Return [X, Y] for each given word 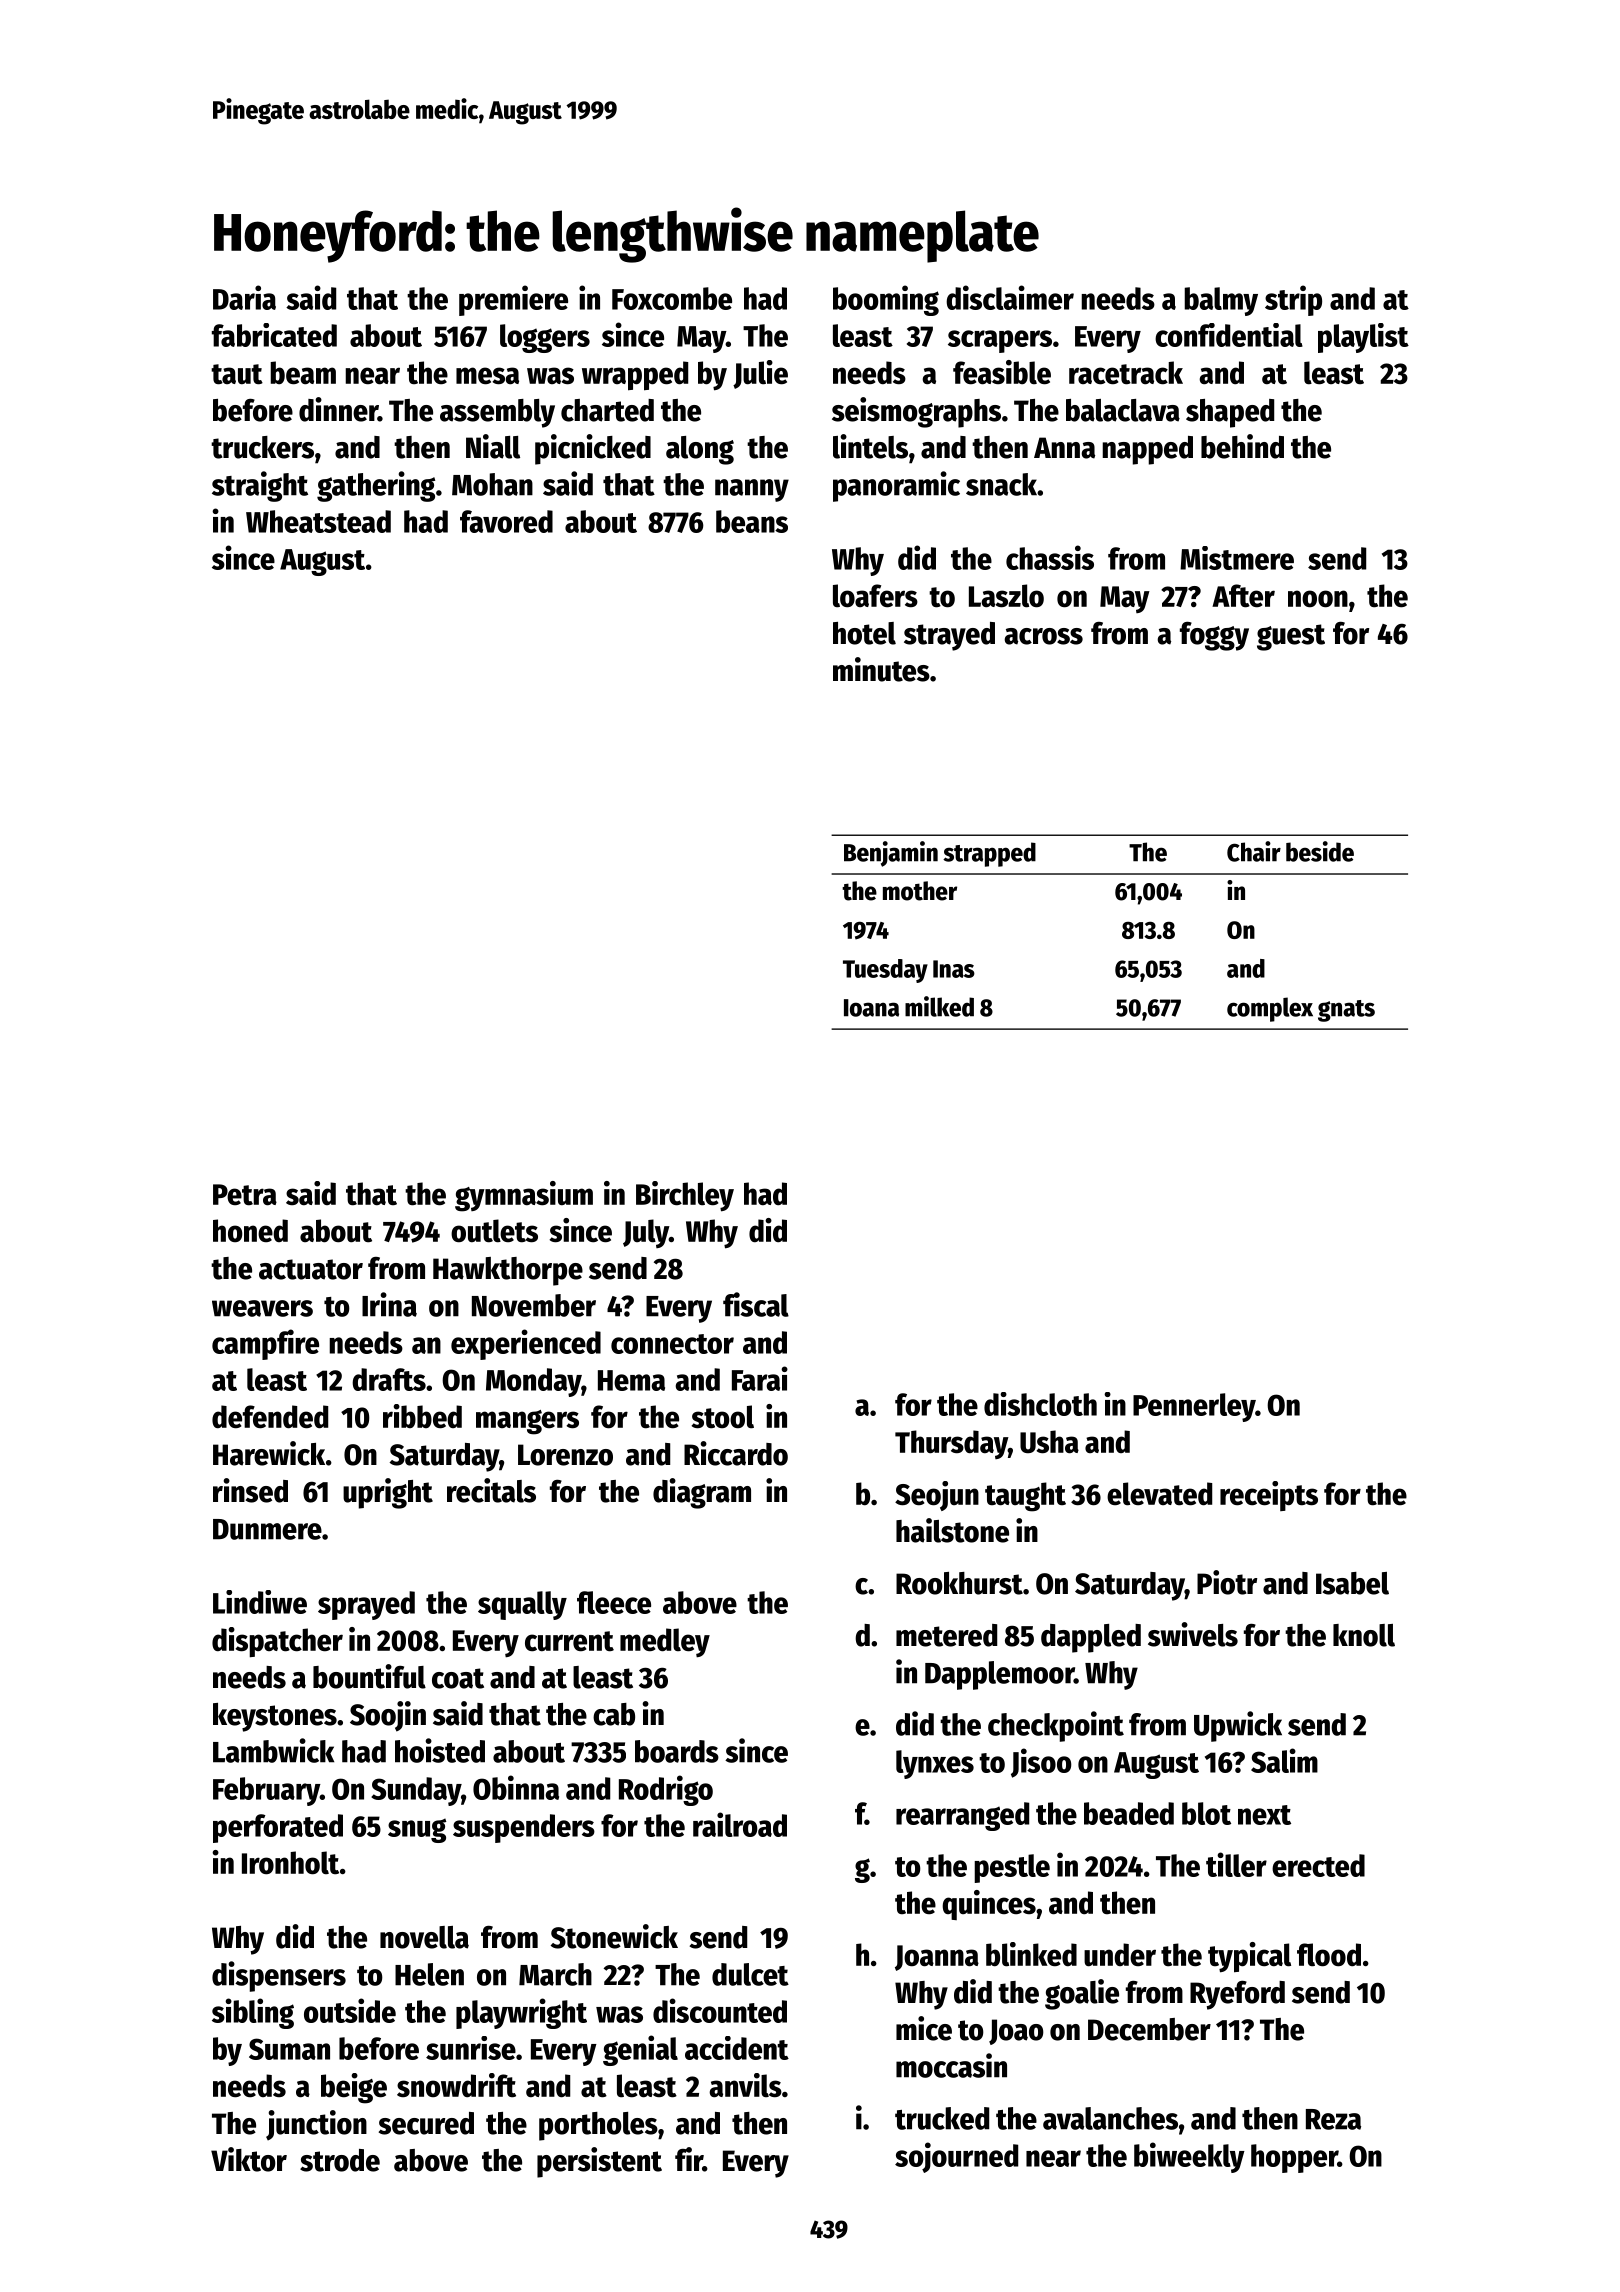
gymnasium [524, 1196]
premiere [513, 300]
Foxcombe [672, 298]
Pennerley [1194, 1407]
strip [1293, 300]
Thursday [951, 1444]
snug [417, 1830]
